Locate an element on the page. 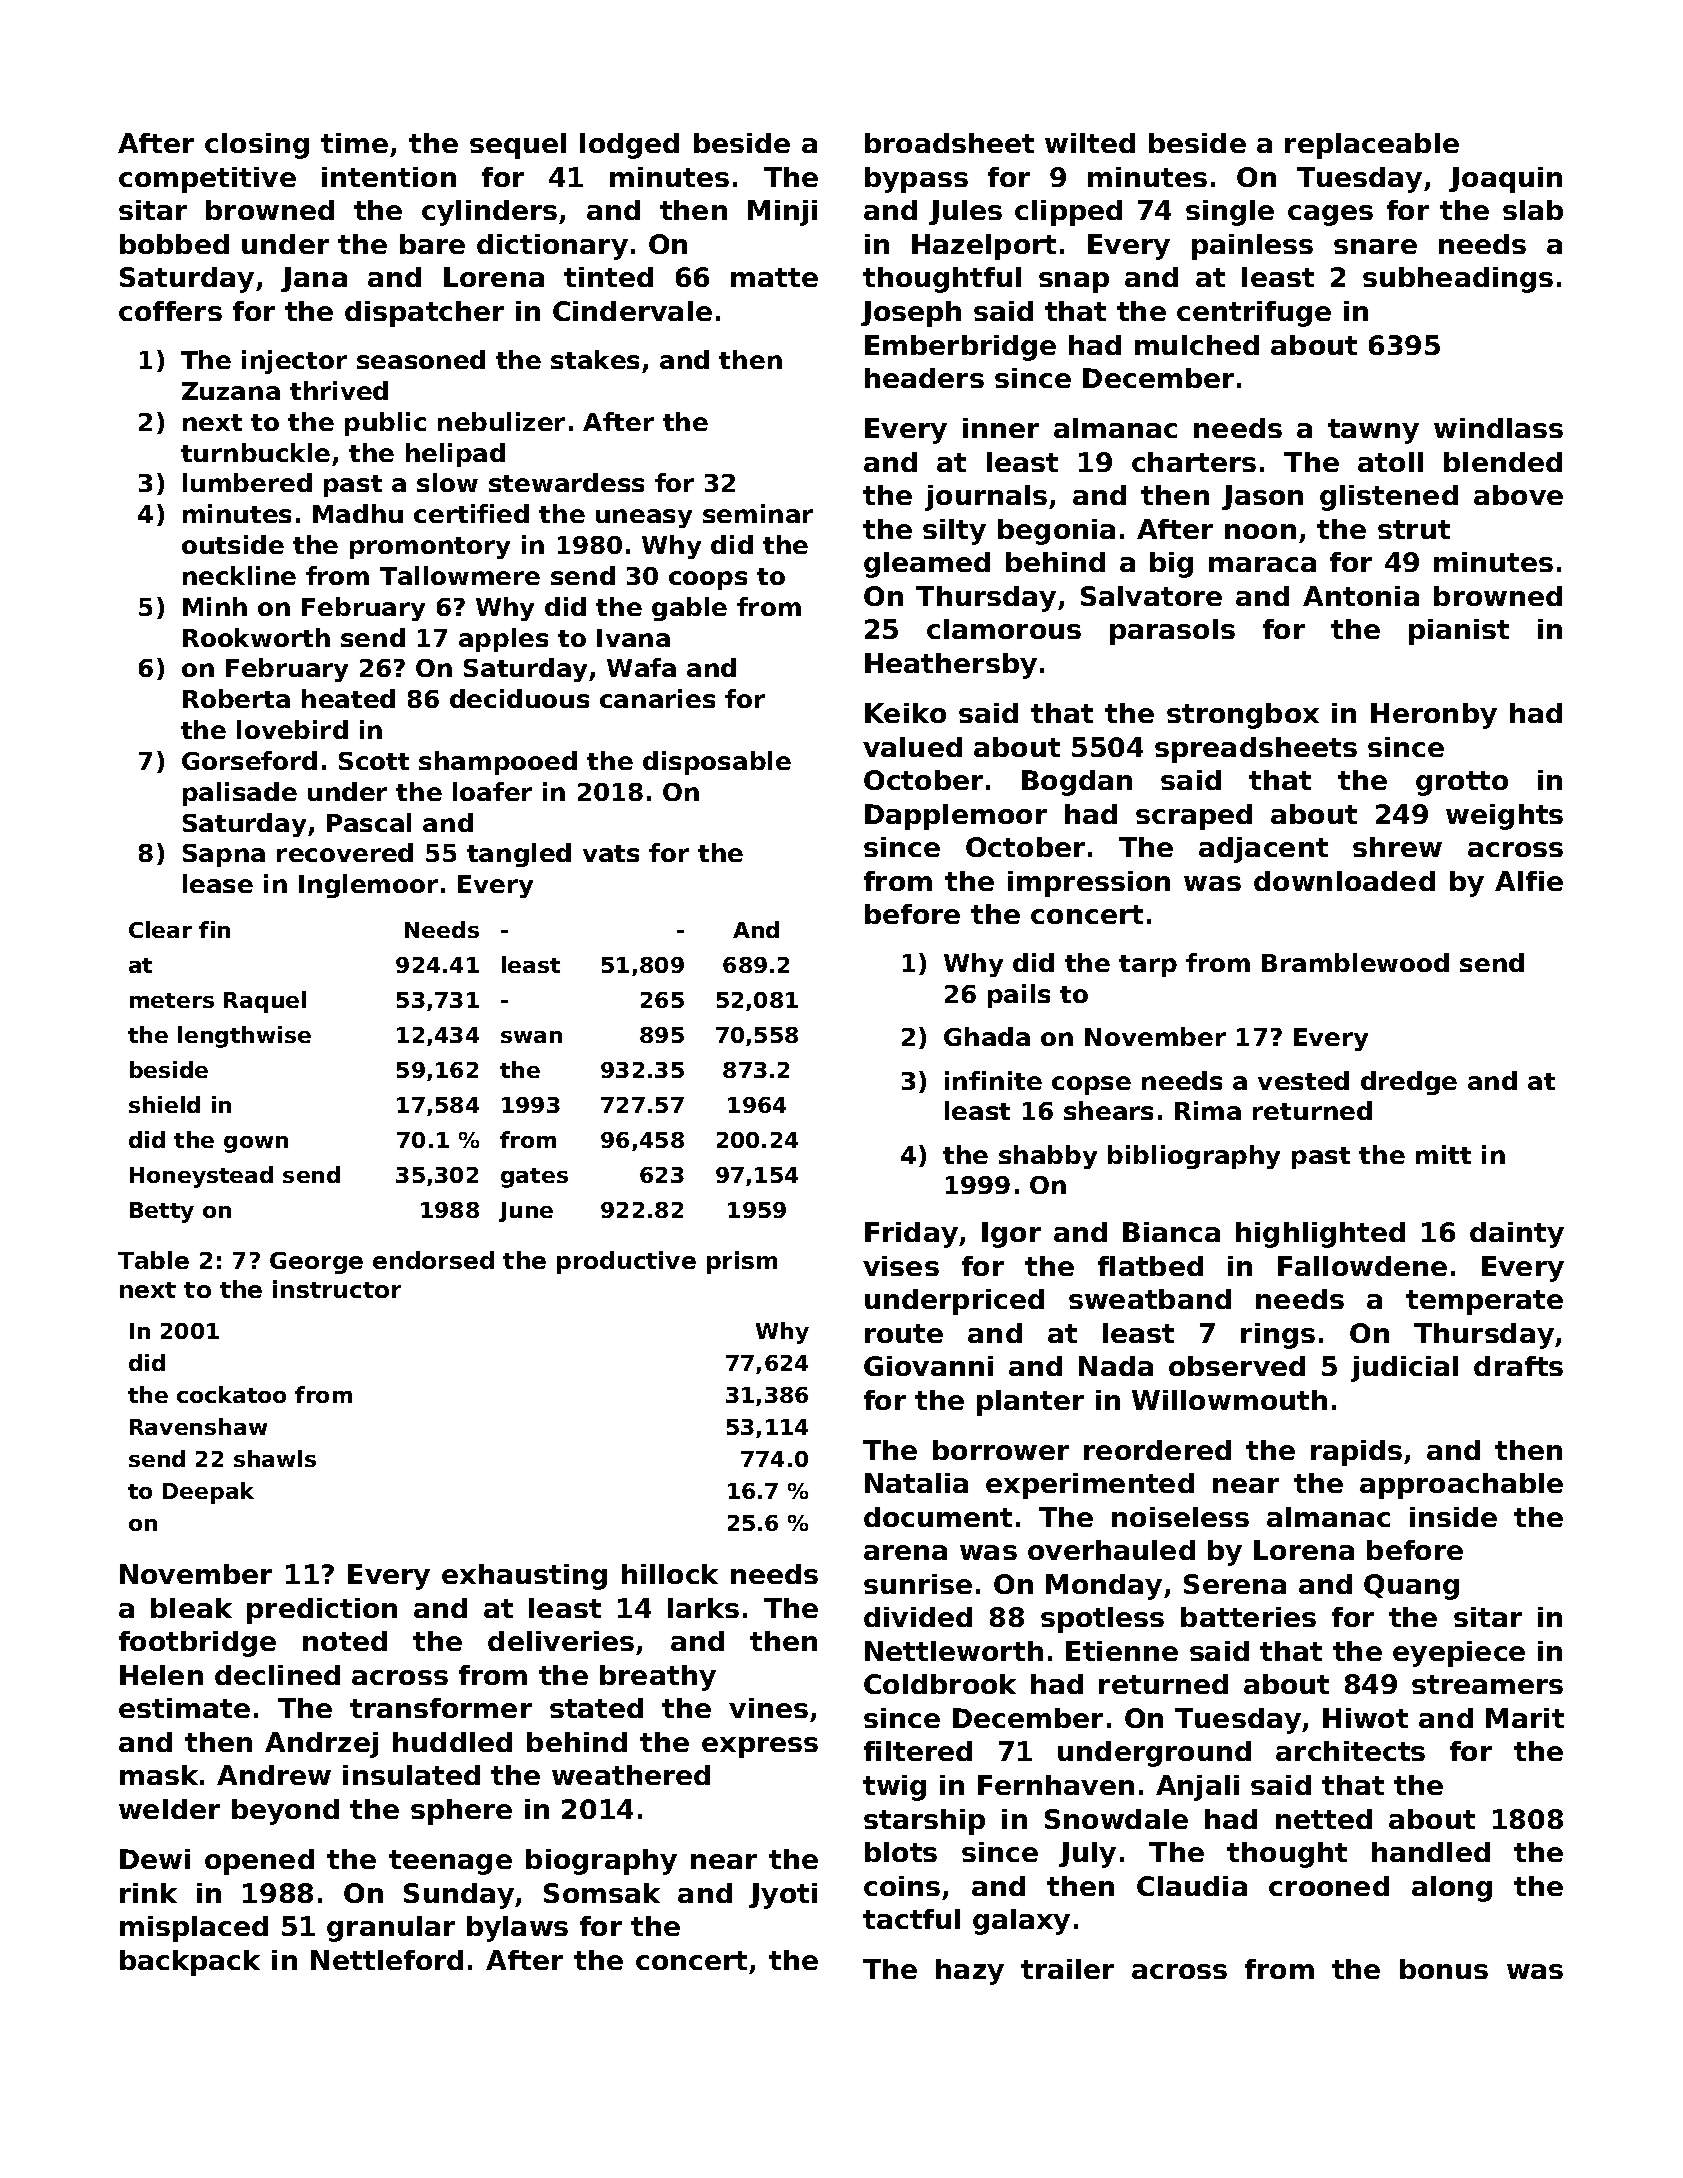 The height and width of the page is (2178, 1683). drafts is located at coordinates (1518, 1366).
